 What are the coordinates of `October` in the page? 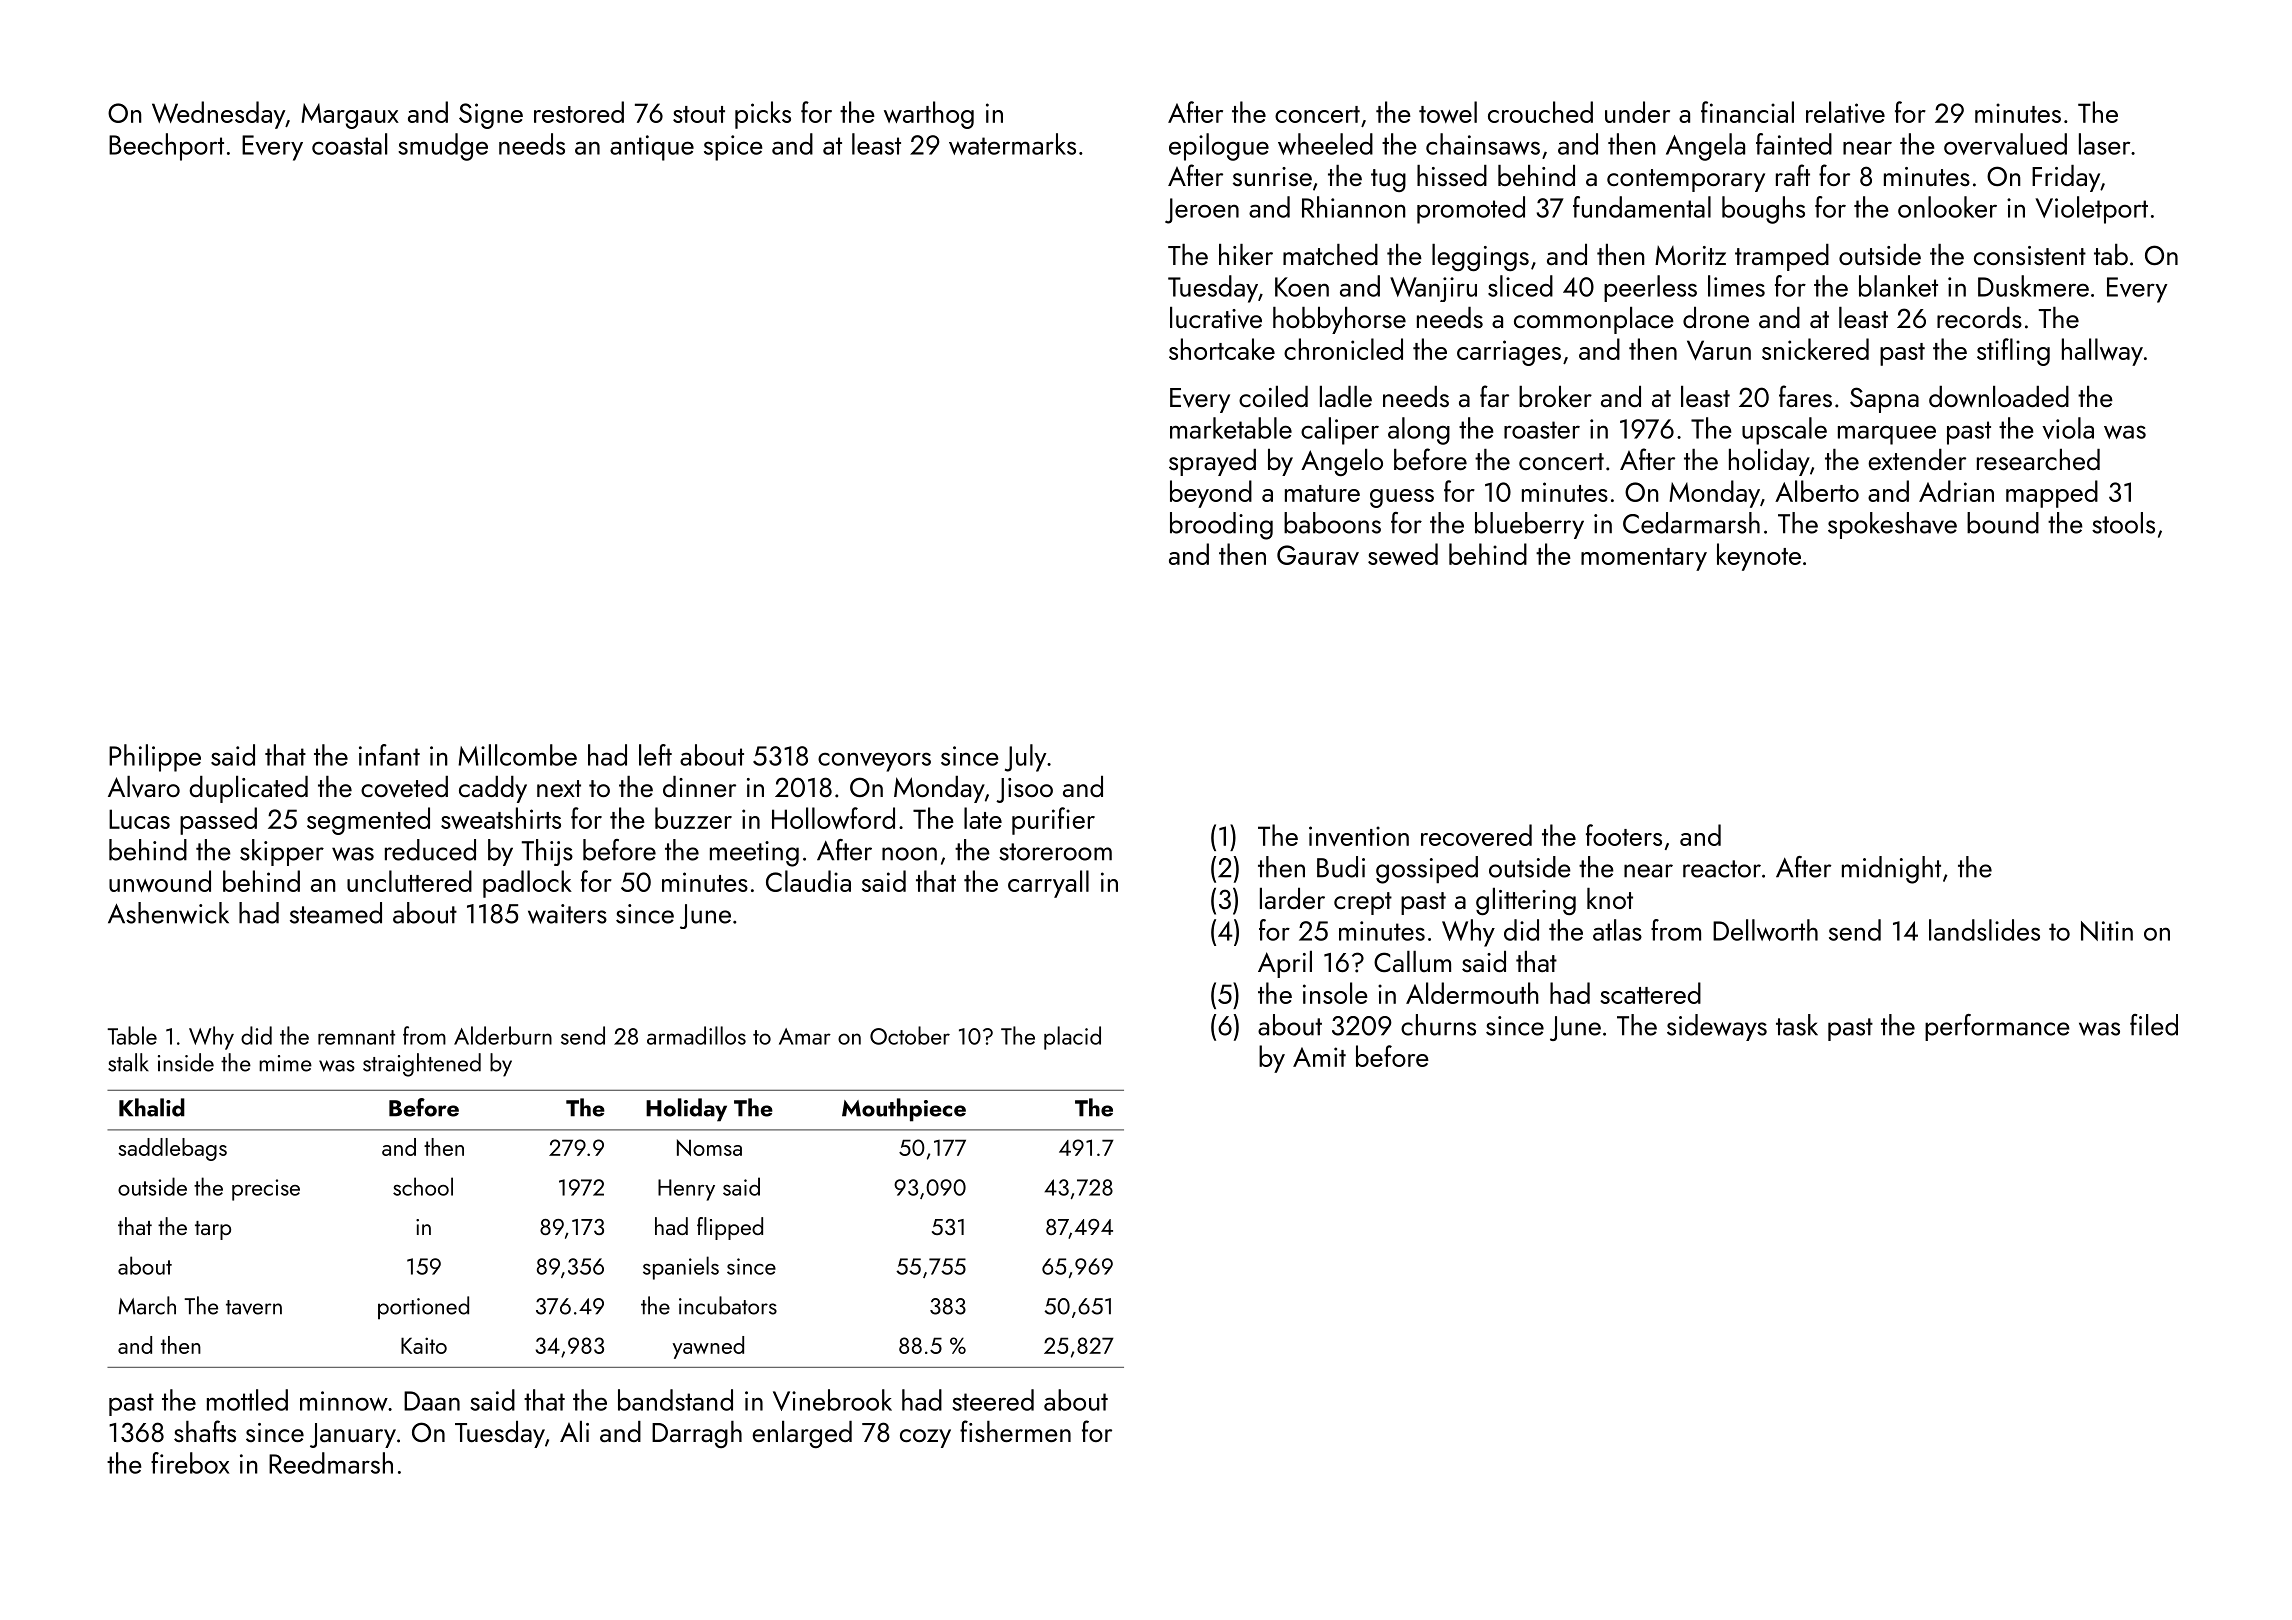 It's located at (910, 1035).
